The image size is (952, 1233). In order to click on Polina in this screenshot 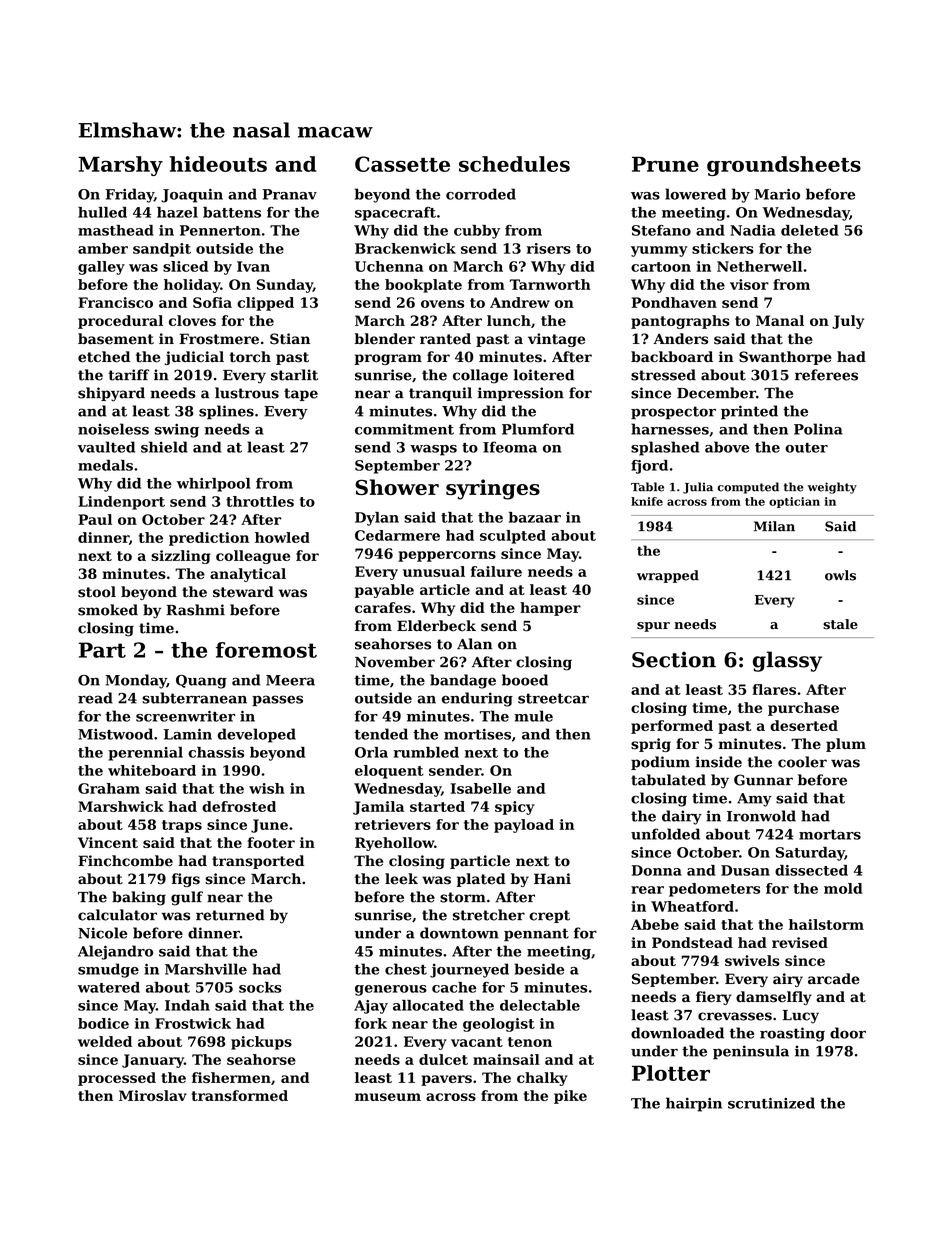, I will do `click(818, 429)`.
